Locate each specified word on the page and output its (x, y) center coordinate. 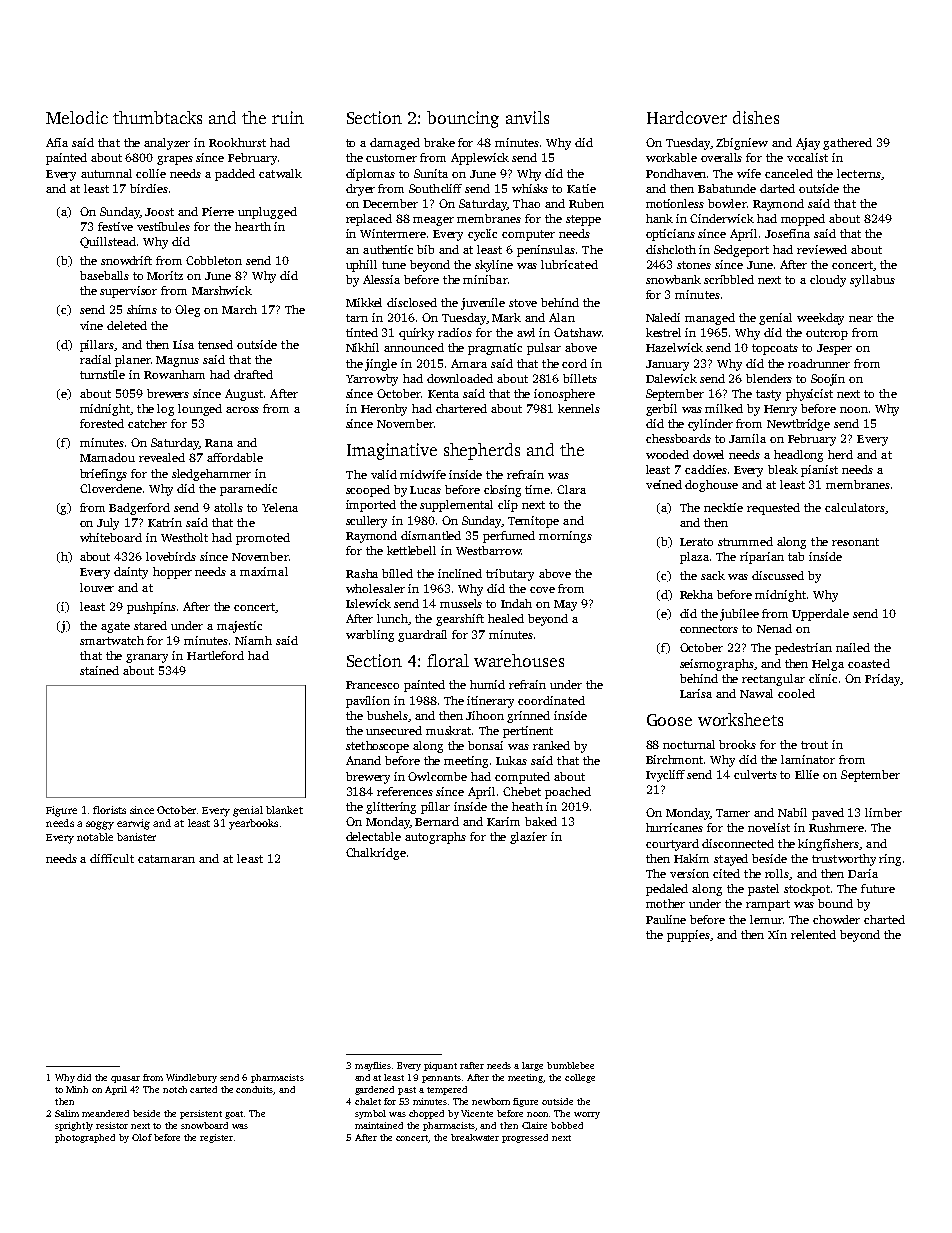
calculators (855, 507)
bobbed (567, 1125)
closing (502, 491)
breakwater (475, 1137)
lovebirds (171, 556)
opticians (670, 235)
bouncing (463, 119)
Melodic (77, 117)
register (216, 1138)
